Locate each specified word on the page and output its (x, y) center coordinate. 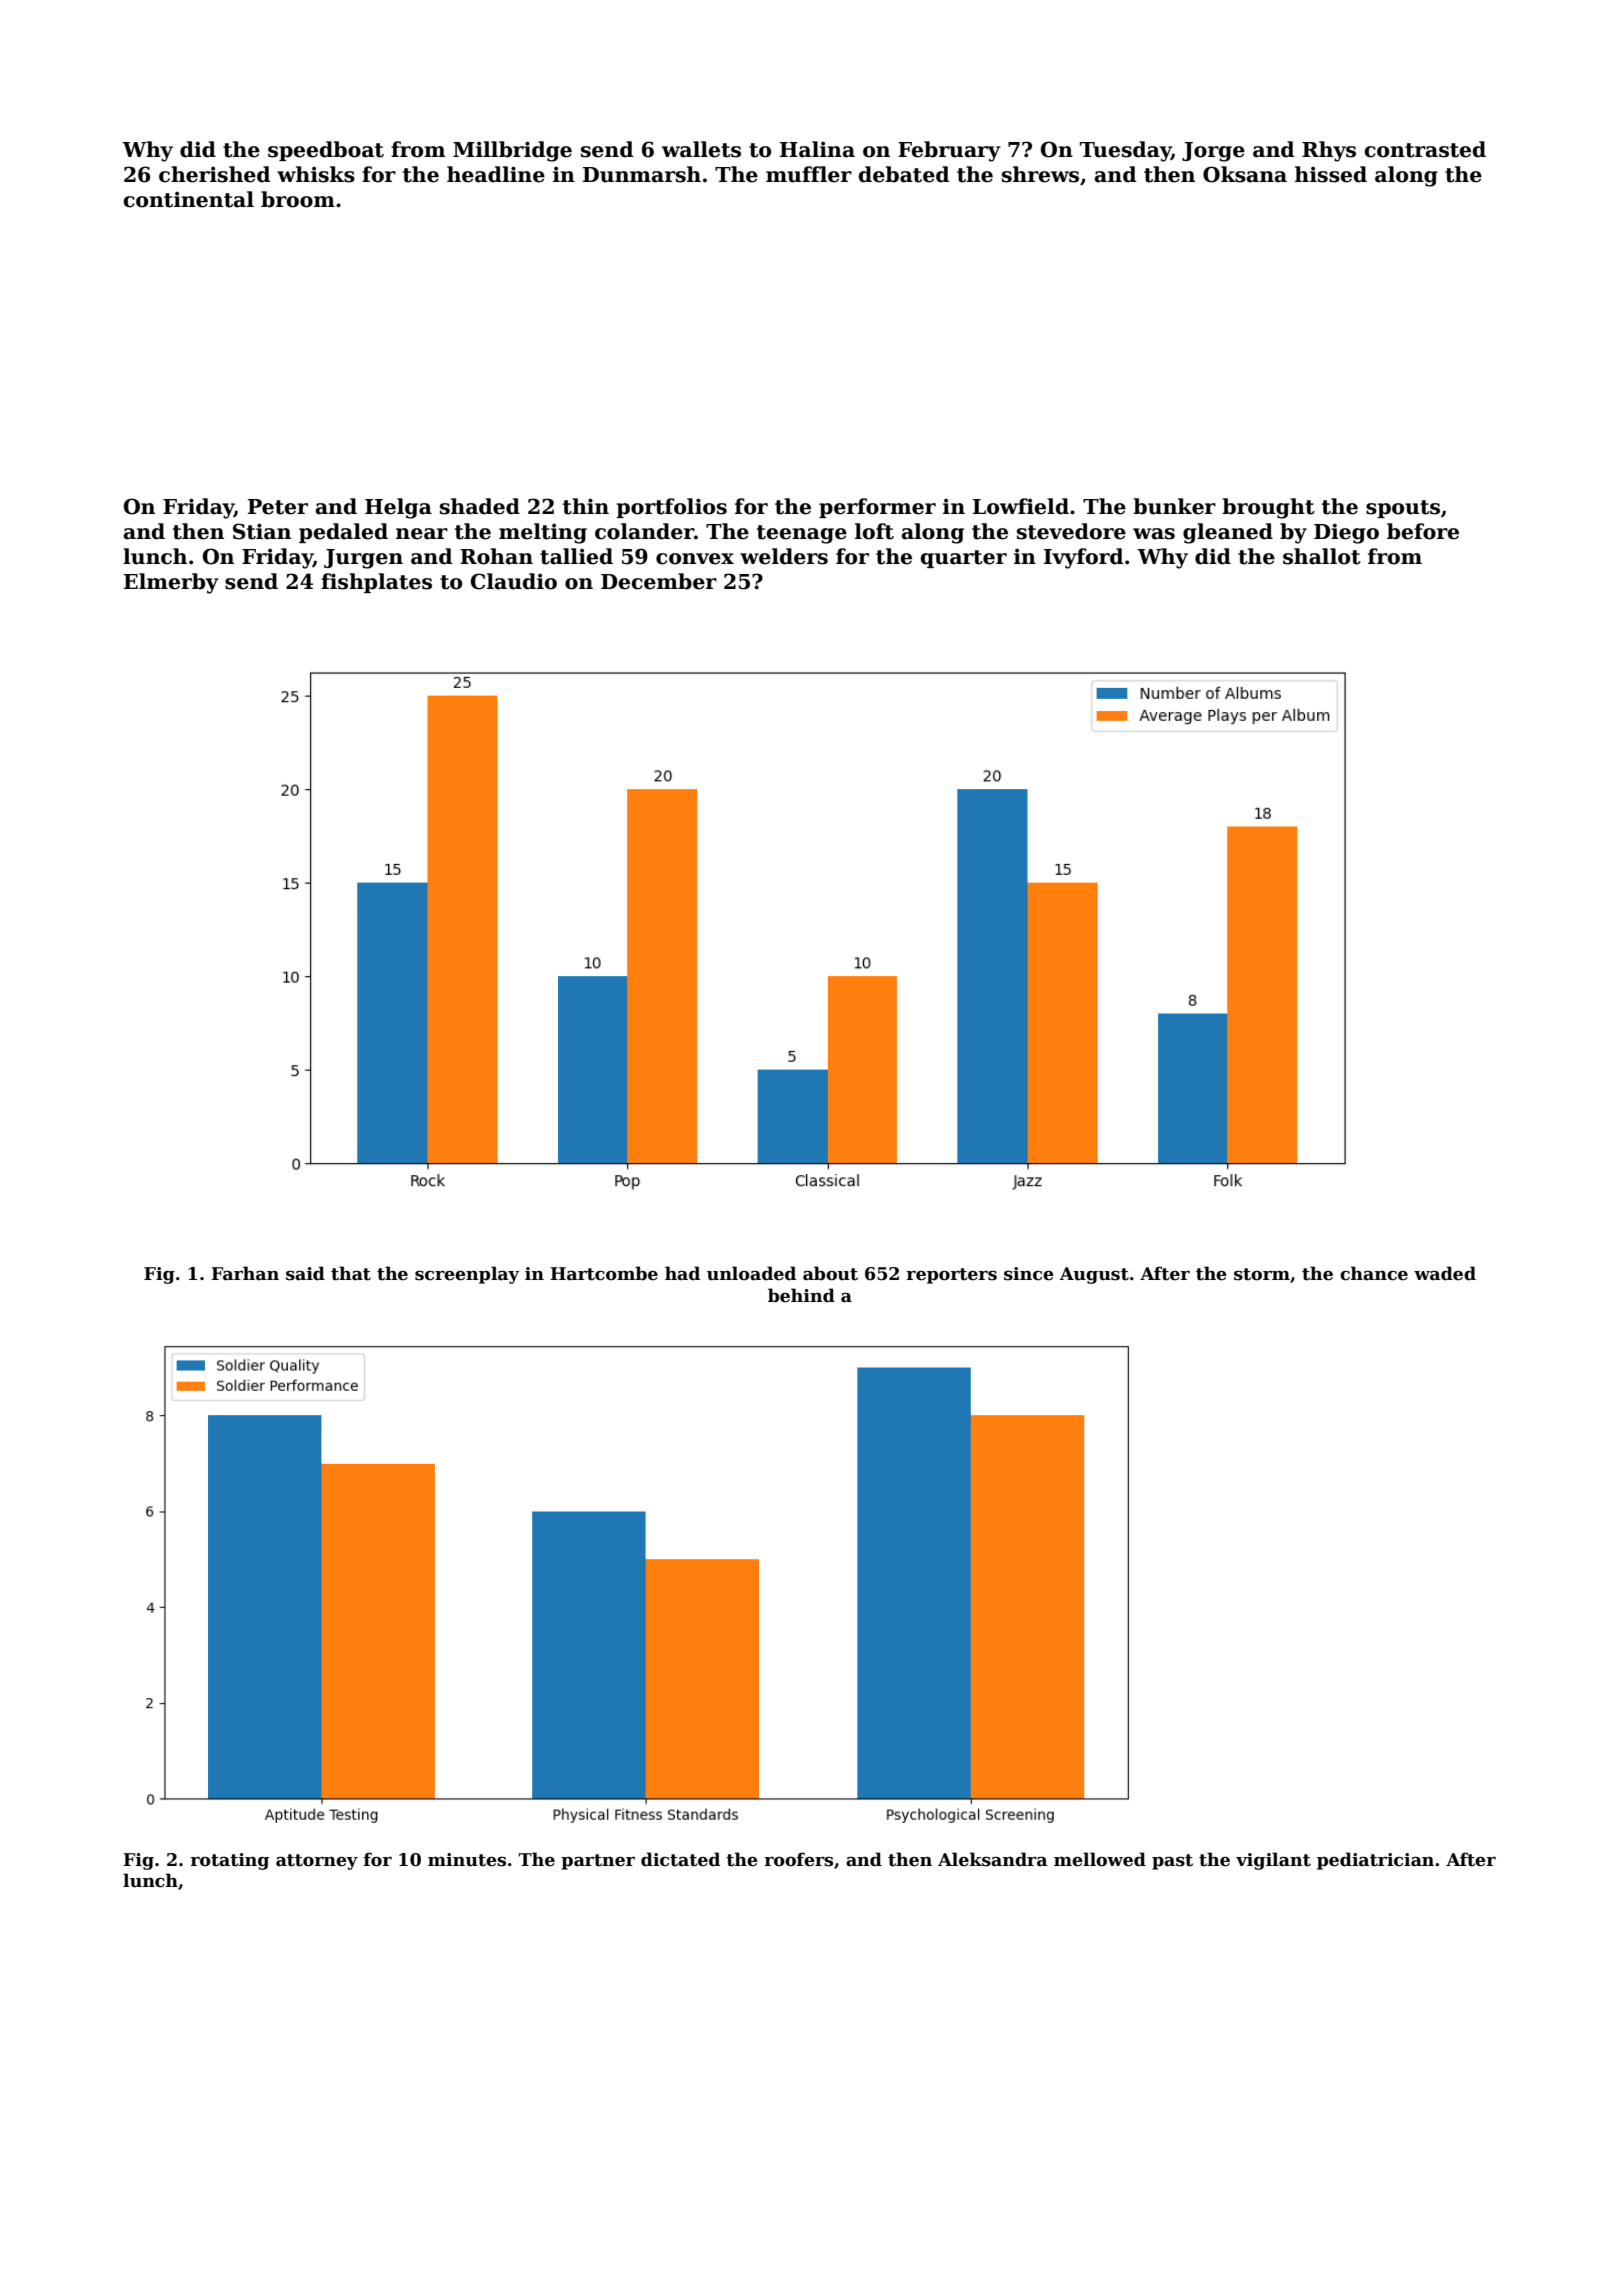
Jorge (1213, 152)
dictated (680, 1859)
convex (695, 559)
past (1172, 1862)
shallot (1322, 556)
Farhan (245, 1273)
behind (801, 1295)
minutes (467, 1860)
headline (496, 174)
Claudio (514, 581)
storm (1262, 1274)
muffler (809, 174)
